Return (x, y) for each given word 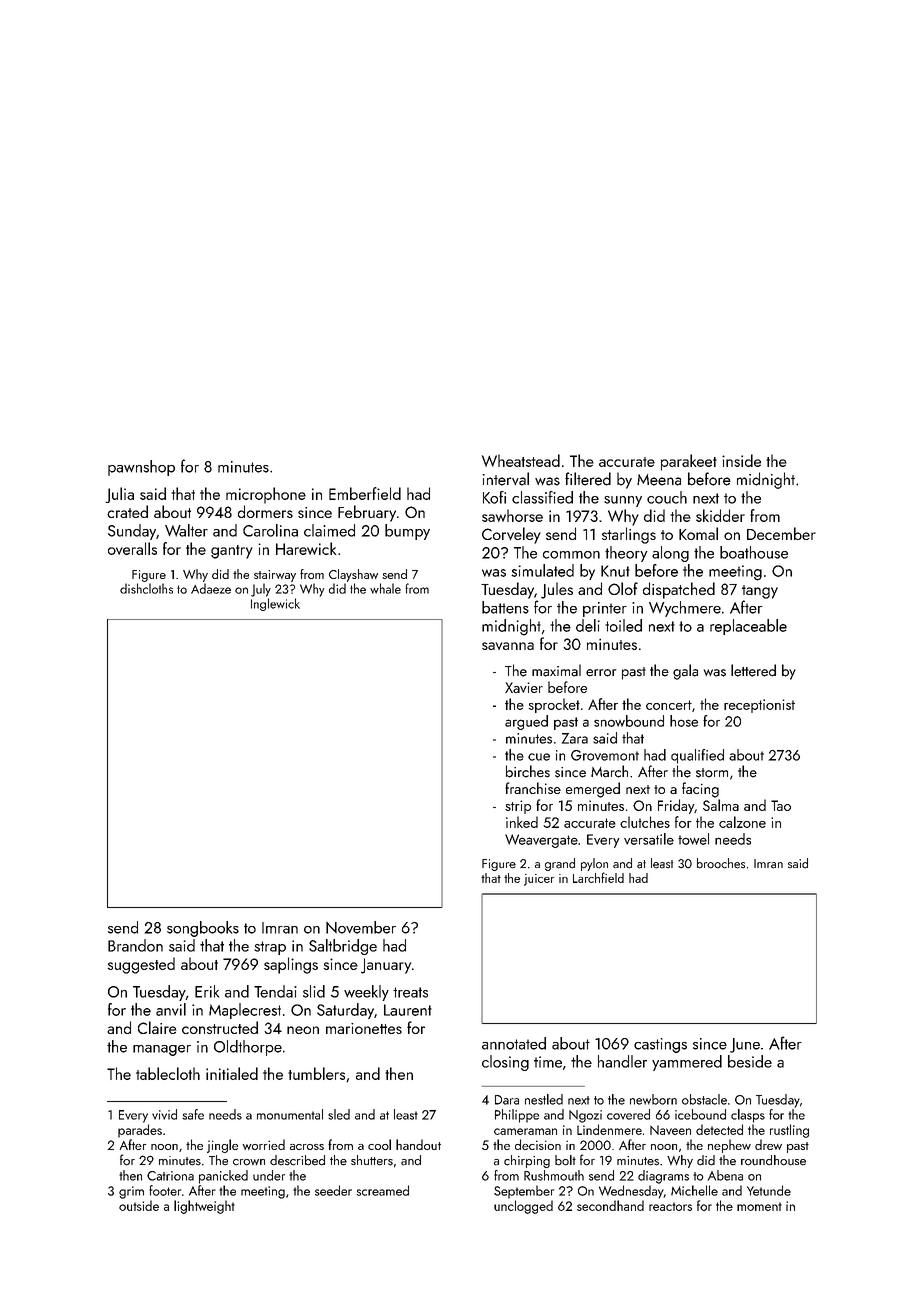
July (261, 590)
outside (139, 1205)
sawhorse (512, 515)
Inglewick (275, 604)
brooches (721, 863)
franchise (533, 788)
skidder (720, 515)
